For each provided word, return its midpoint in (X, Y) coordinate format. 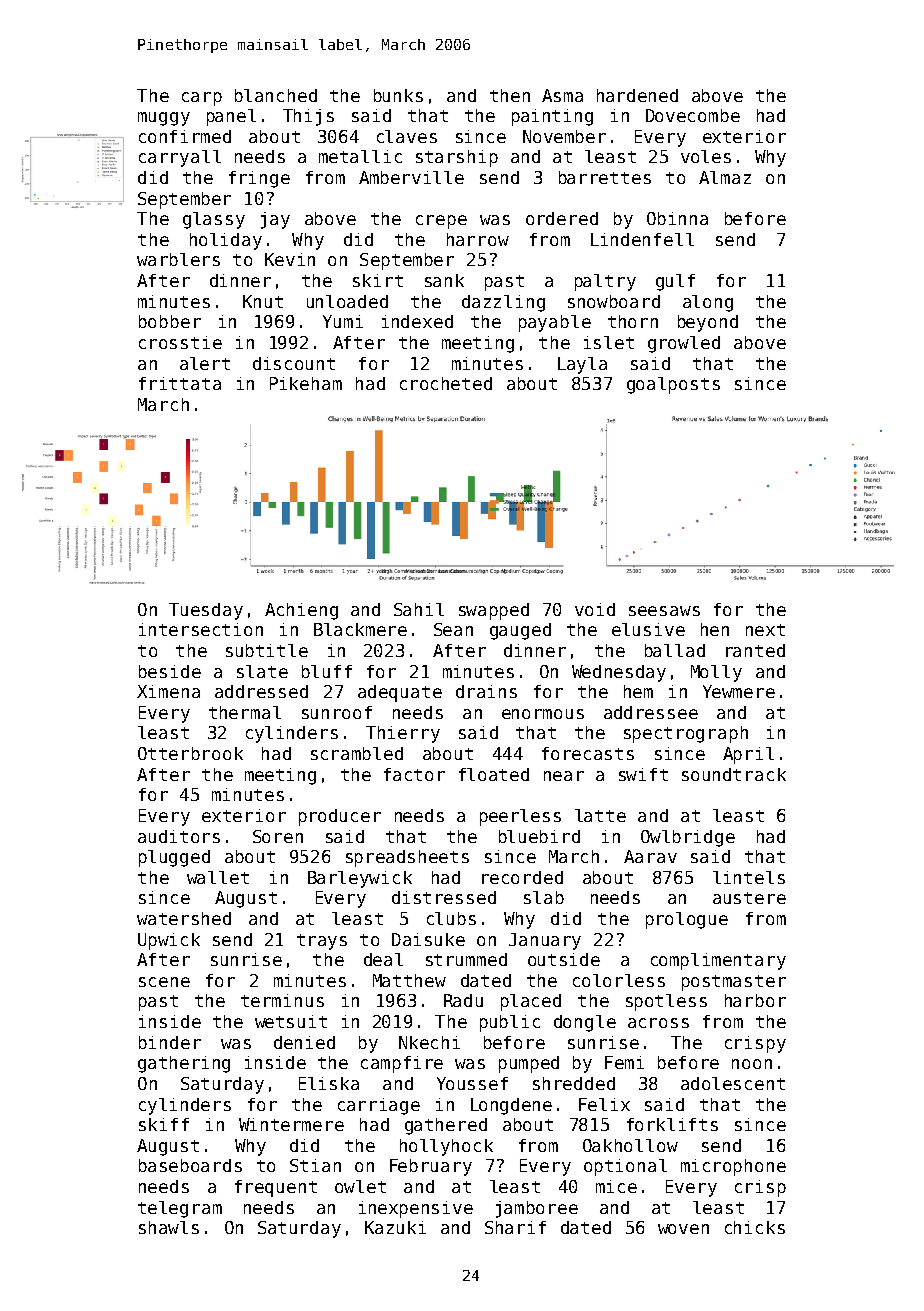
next (765, 630)
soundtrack (734, 774)
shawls (169, 1227)
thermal (245, 712)
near (564, 776)
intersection (201, 629)
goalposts (673, 385)
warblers (178, 259)
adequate (400, 693)
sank (444, 280)
